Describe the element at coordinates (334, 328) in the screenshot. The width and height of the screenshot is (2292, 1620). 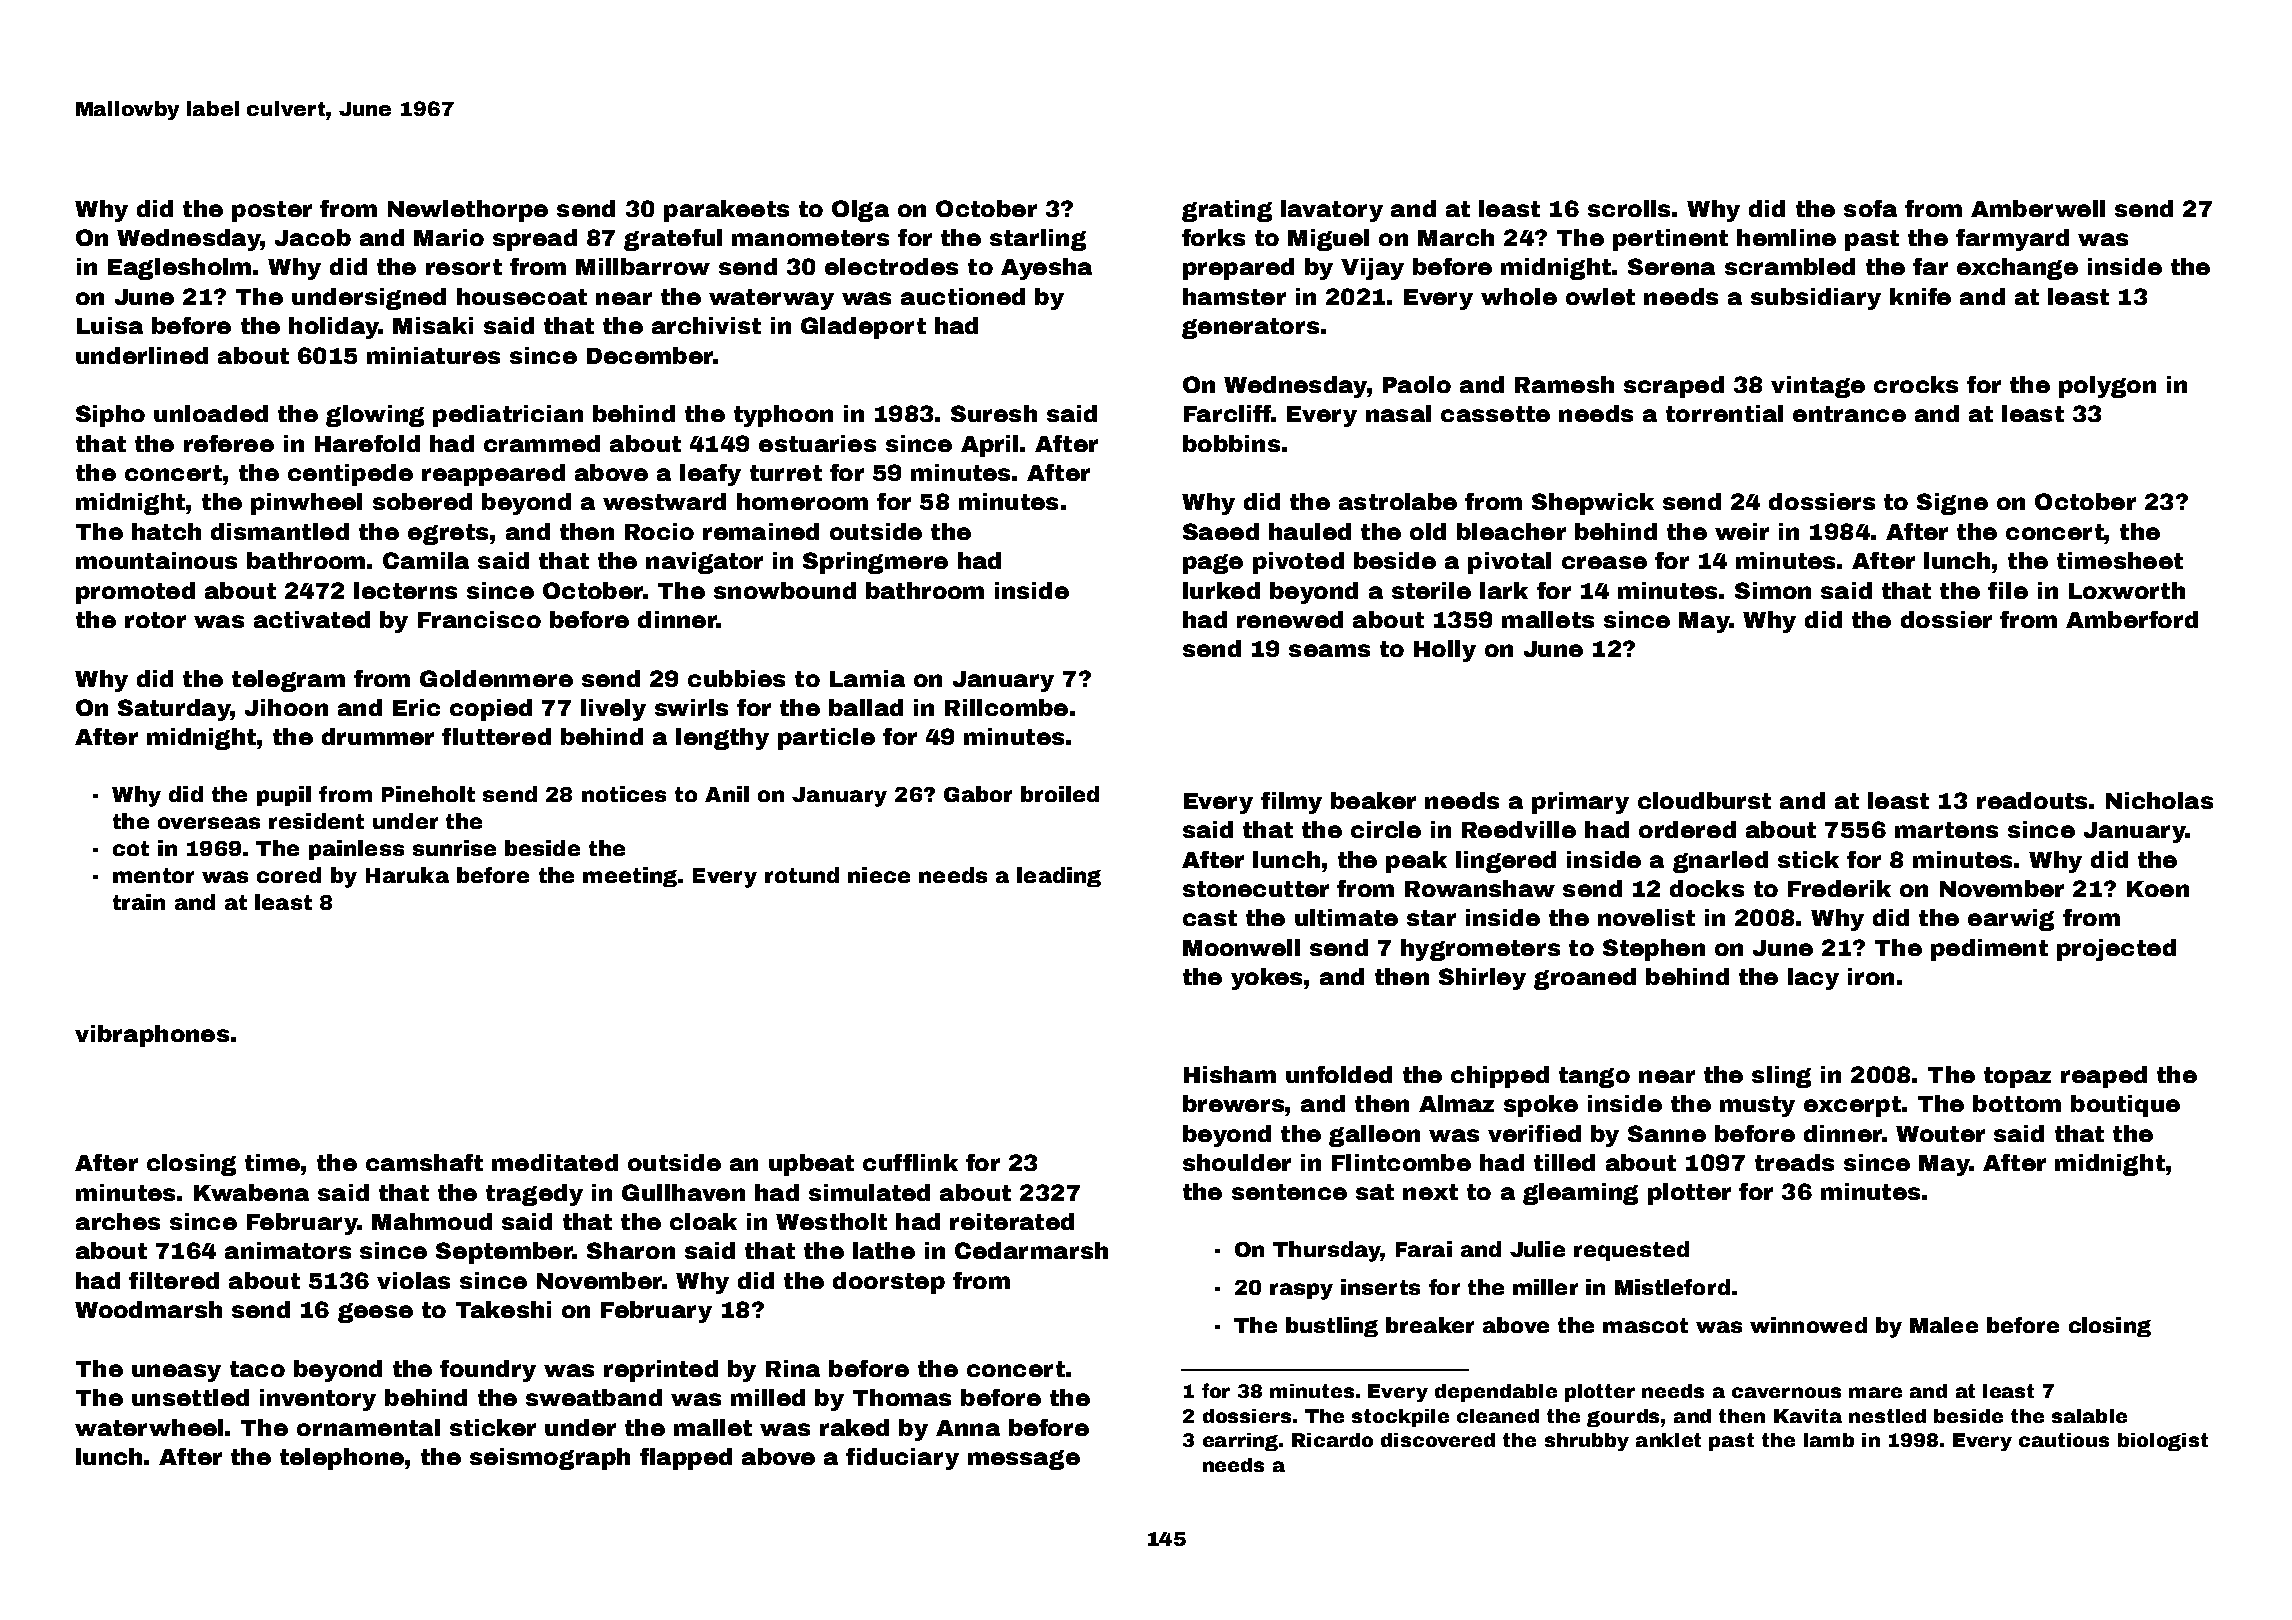
I see `holiday` at that location.
